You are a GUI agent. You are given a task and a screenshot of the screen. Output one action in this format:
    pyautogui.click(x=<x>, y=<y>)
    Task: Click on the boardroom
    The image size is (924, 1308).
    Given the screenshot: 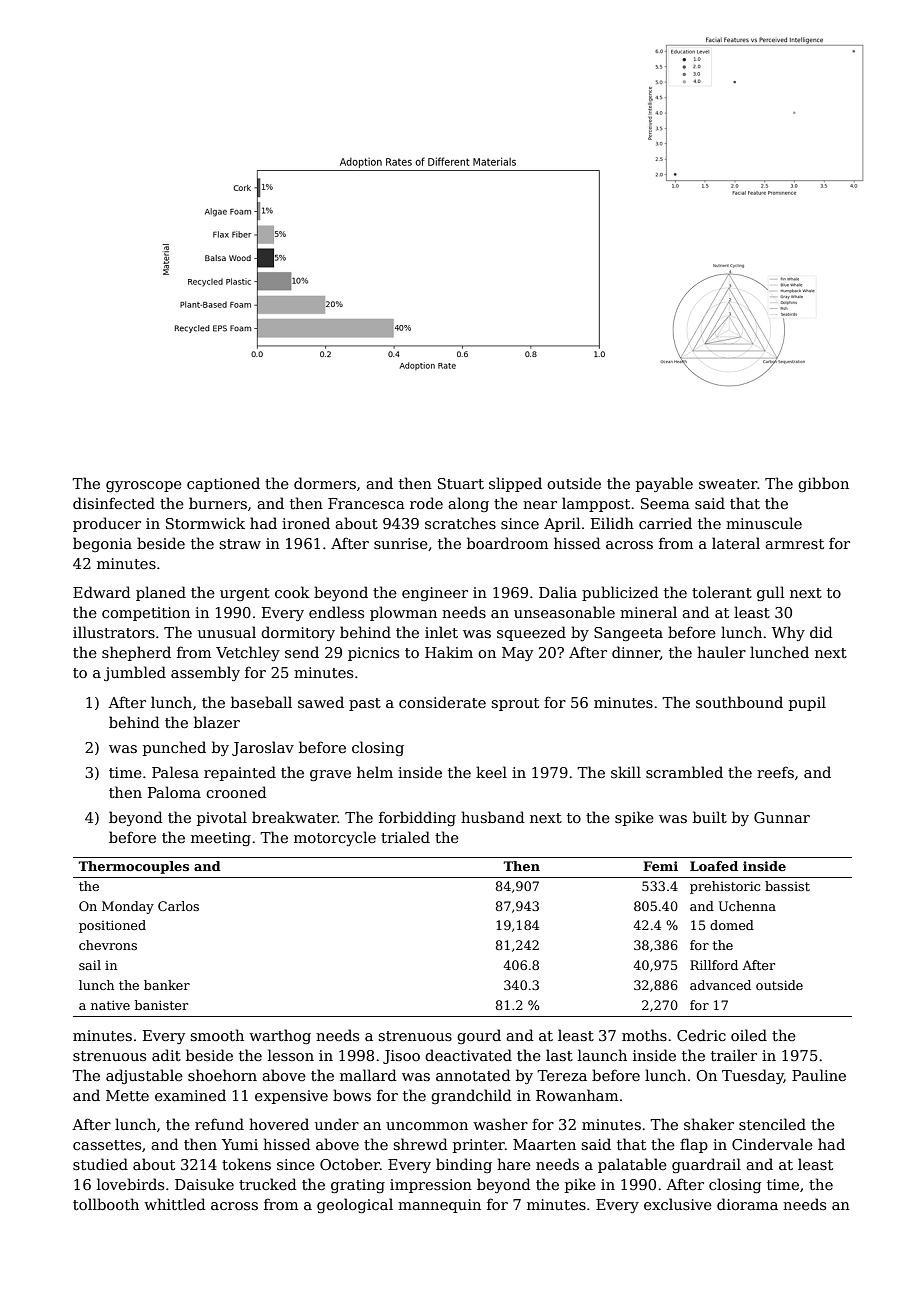 What is the action you would take?
    pyautogui.click(x=507, y=543)
